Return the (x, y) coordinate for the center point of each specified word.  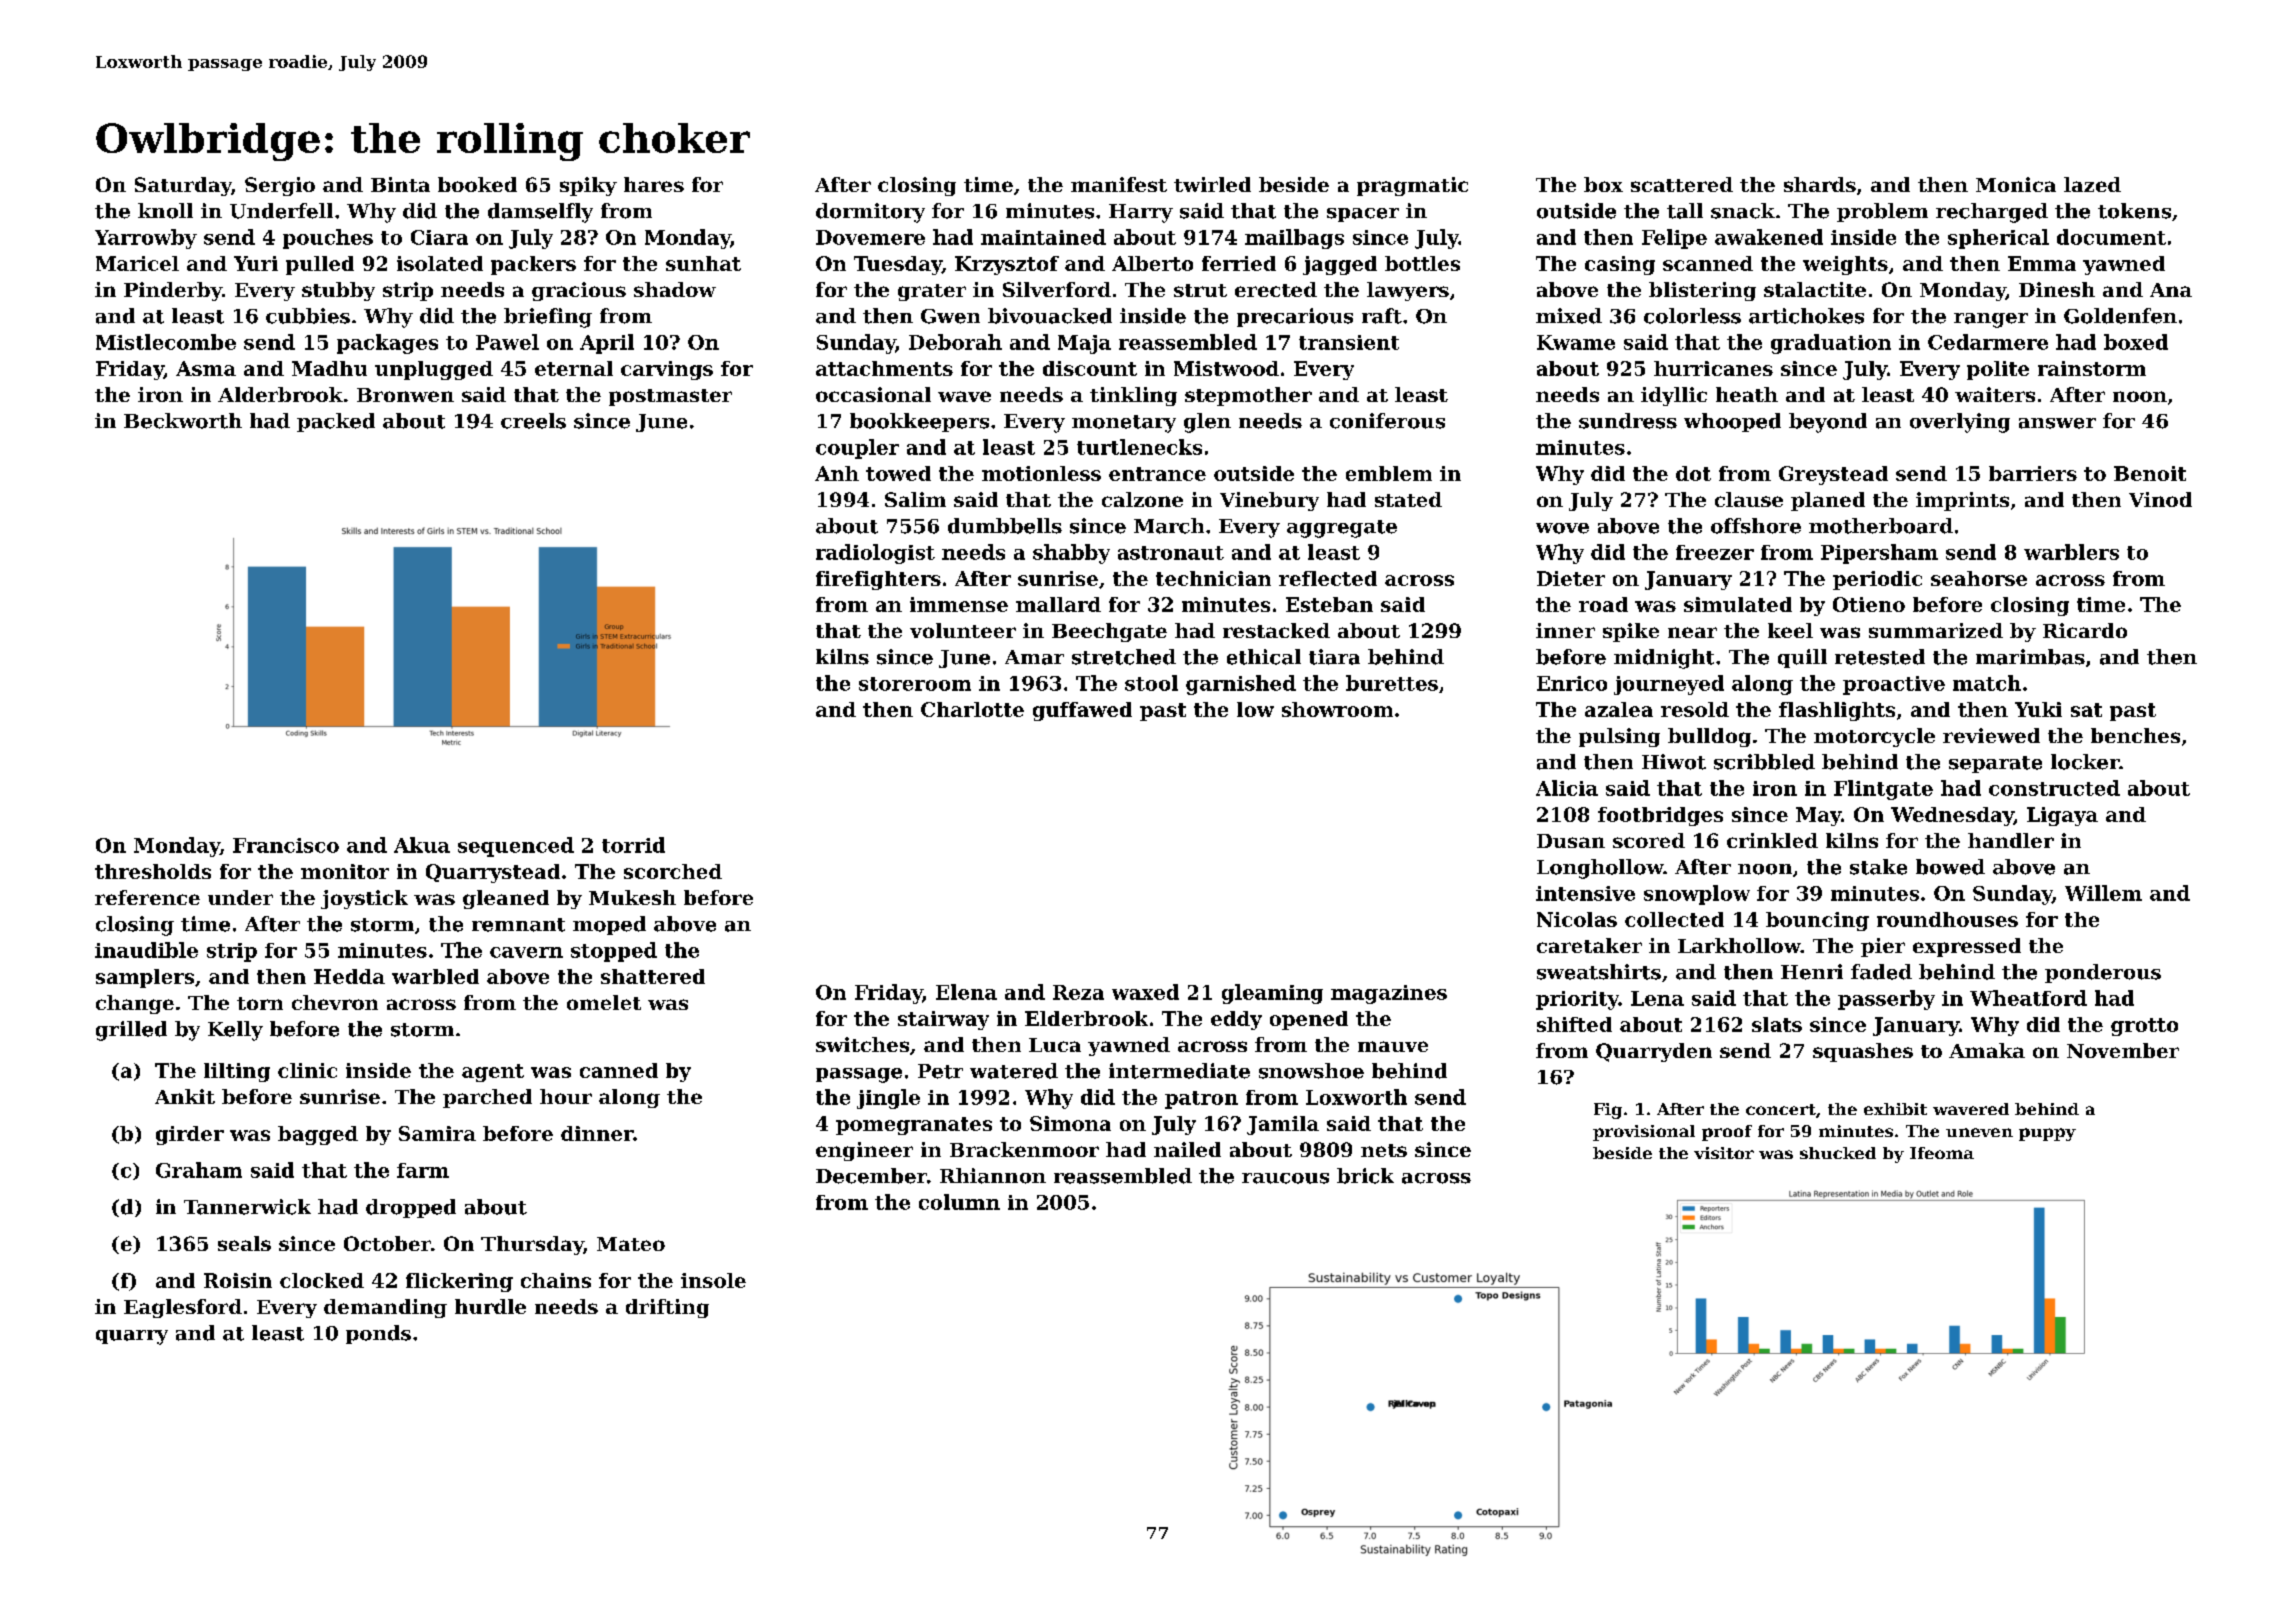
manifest (1119, 184)
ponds (378, 1334)
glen (1207, 423)
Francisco (286, 845)
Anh (837, 473)
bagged (318, 1135)
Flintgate (1883, 790)
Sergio (280, 186)
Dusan (1571, 841)
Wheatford (2028, 998)
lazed (2092, 184)
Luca (1055, 1045)
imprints (1962, 501)
